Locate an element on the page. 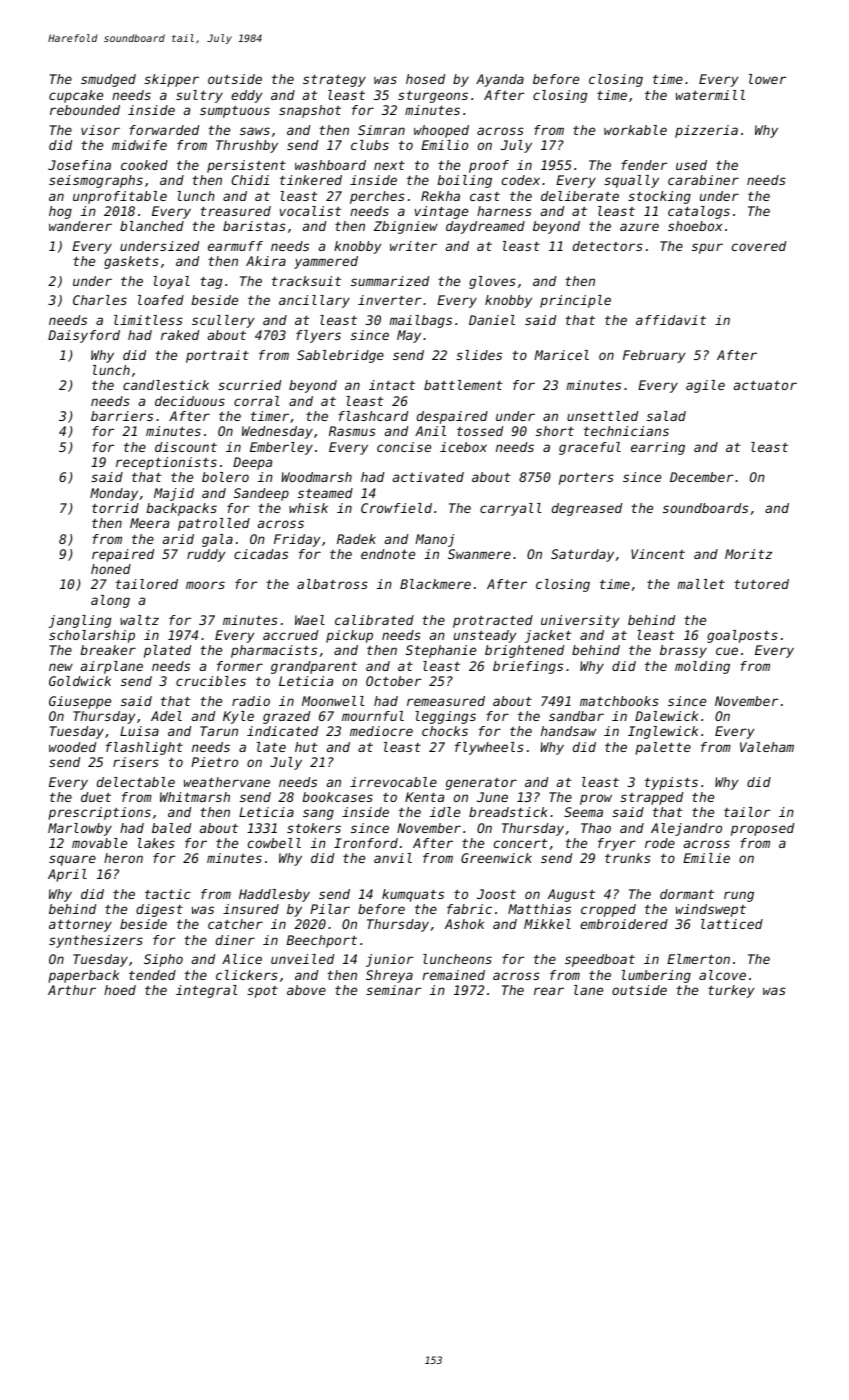 Image resolution: width=849 pixels, height=1400 pixels. Emilio is located at coordinates (444, 145).
